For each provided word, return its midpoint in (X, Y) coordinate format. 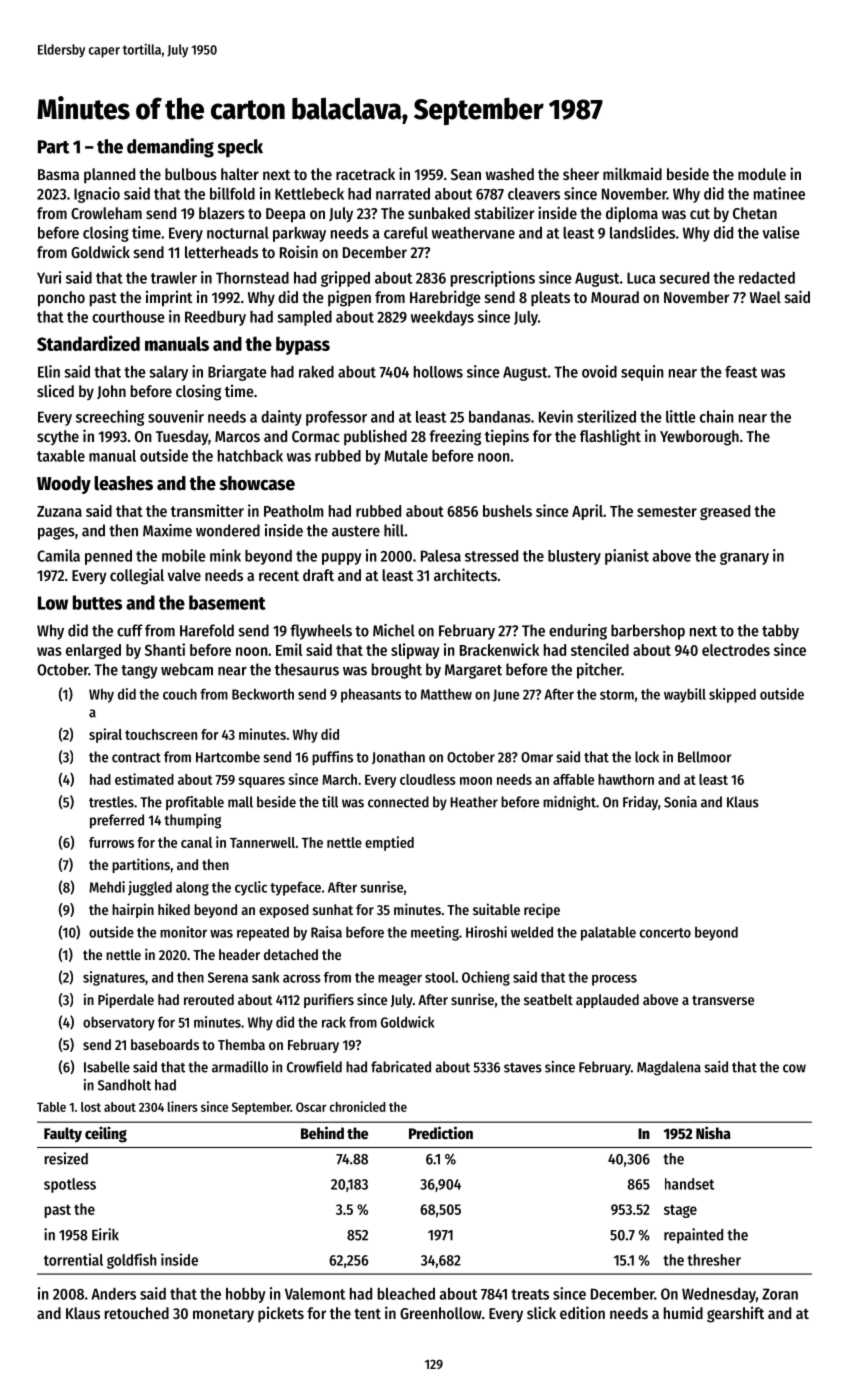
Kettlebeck (309, 194)
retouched (137, 1313)
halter (240, 174)
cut (700, 214)
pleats (550, 299)
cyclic (251, 888)
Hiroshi (486, 932)
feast (741, 372)
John (111, 392)
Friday (640, 803)
